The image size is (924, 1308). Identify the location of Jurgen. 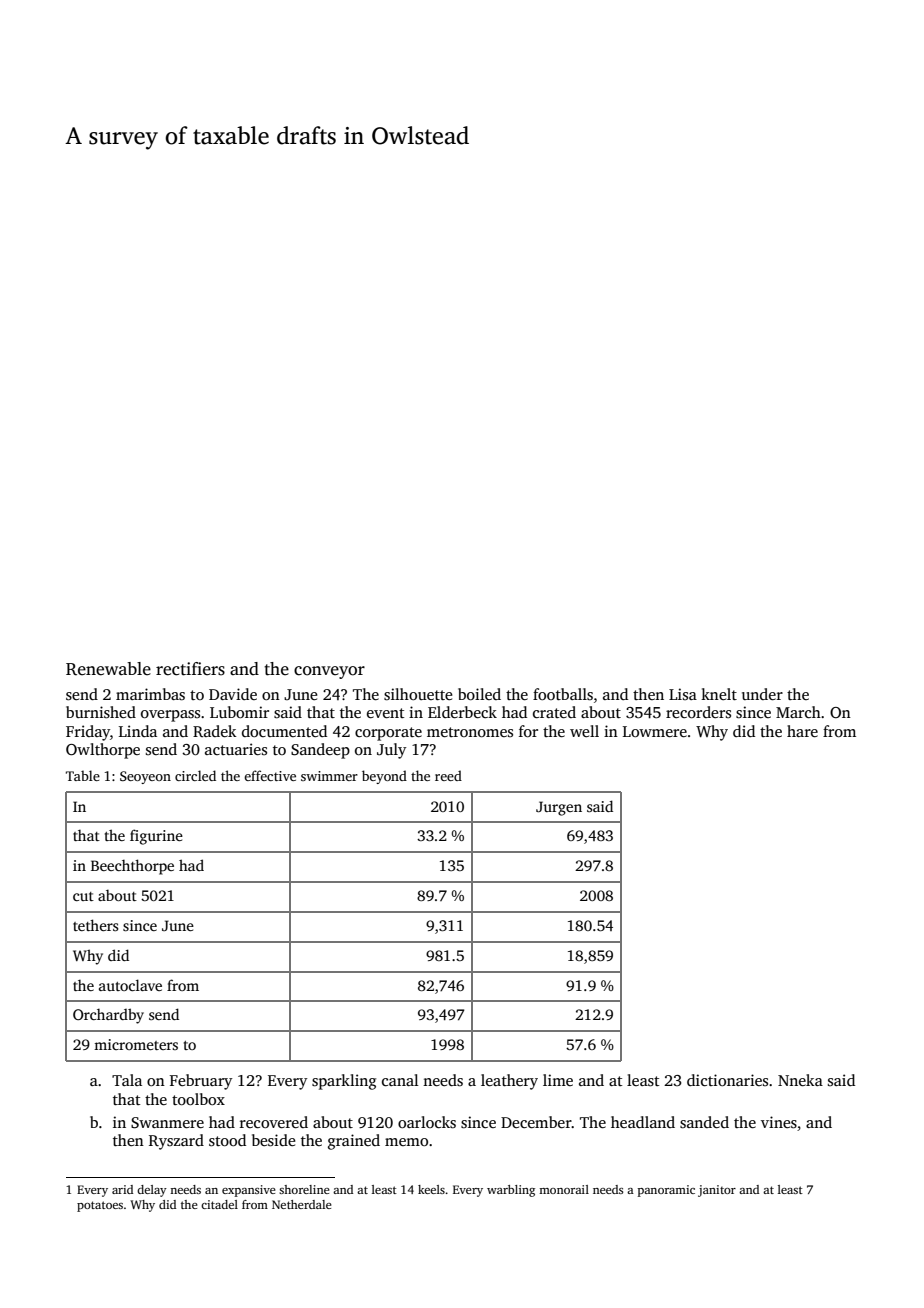
(559, 808).
